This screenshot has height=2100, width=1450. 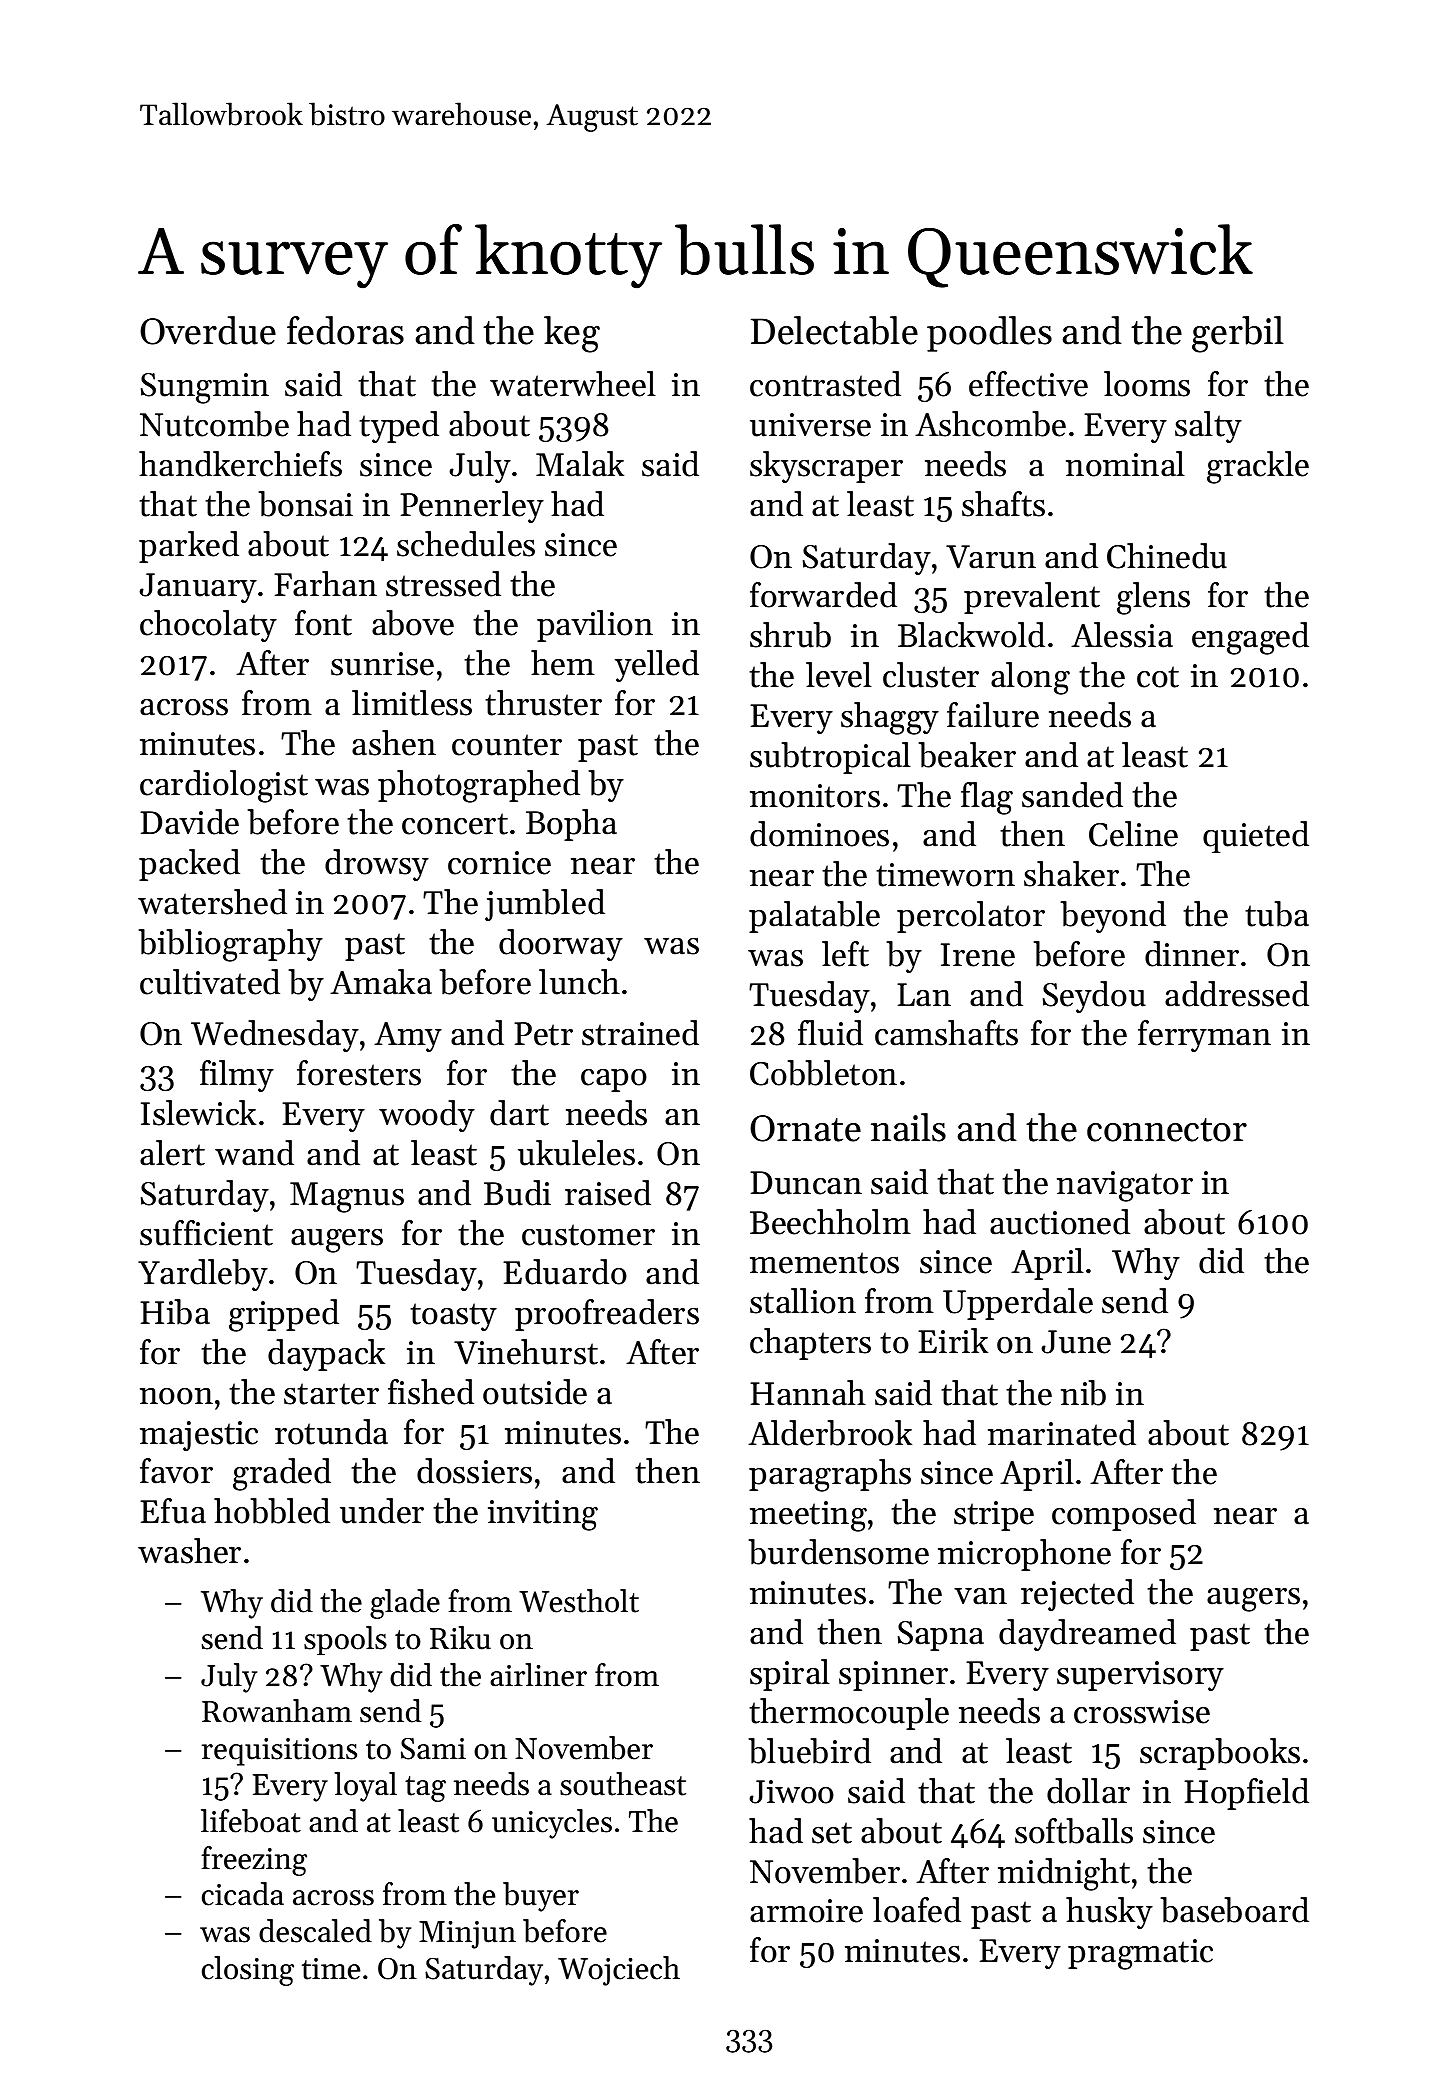 What do you see at coordinates (345, 330) in the screenshot?
I see `fedoras` at bounding box center [345, 330].
